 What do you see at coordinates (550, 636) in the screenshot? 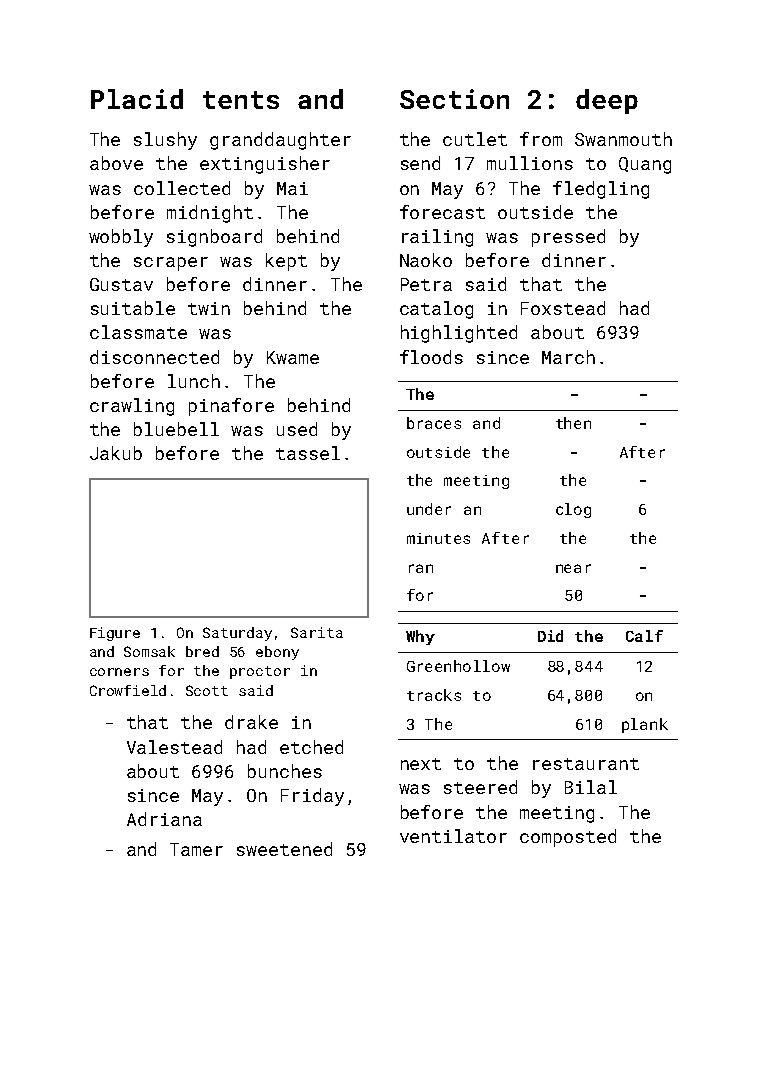
I see `Did` at bounding box center [550, 636].
